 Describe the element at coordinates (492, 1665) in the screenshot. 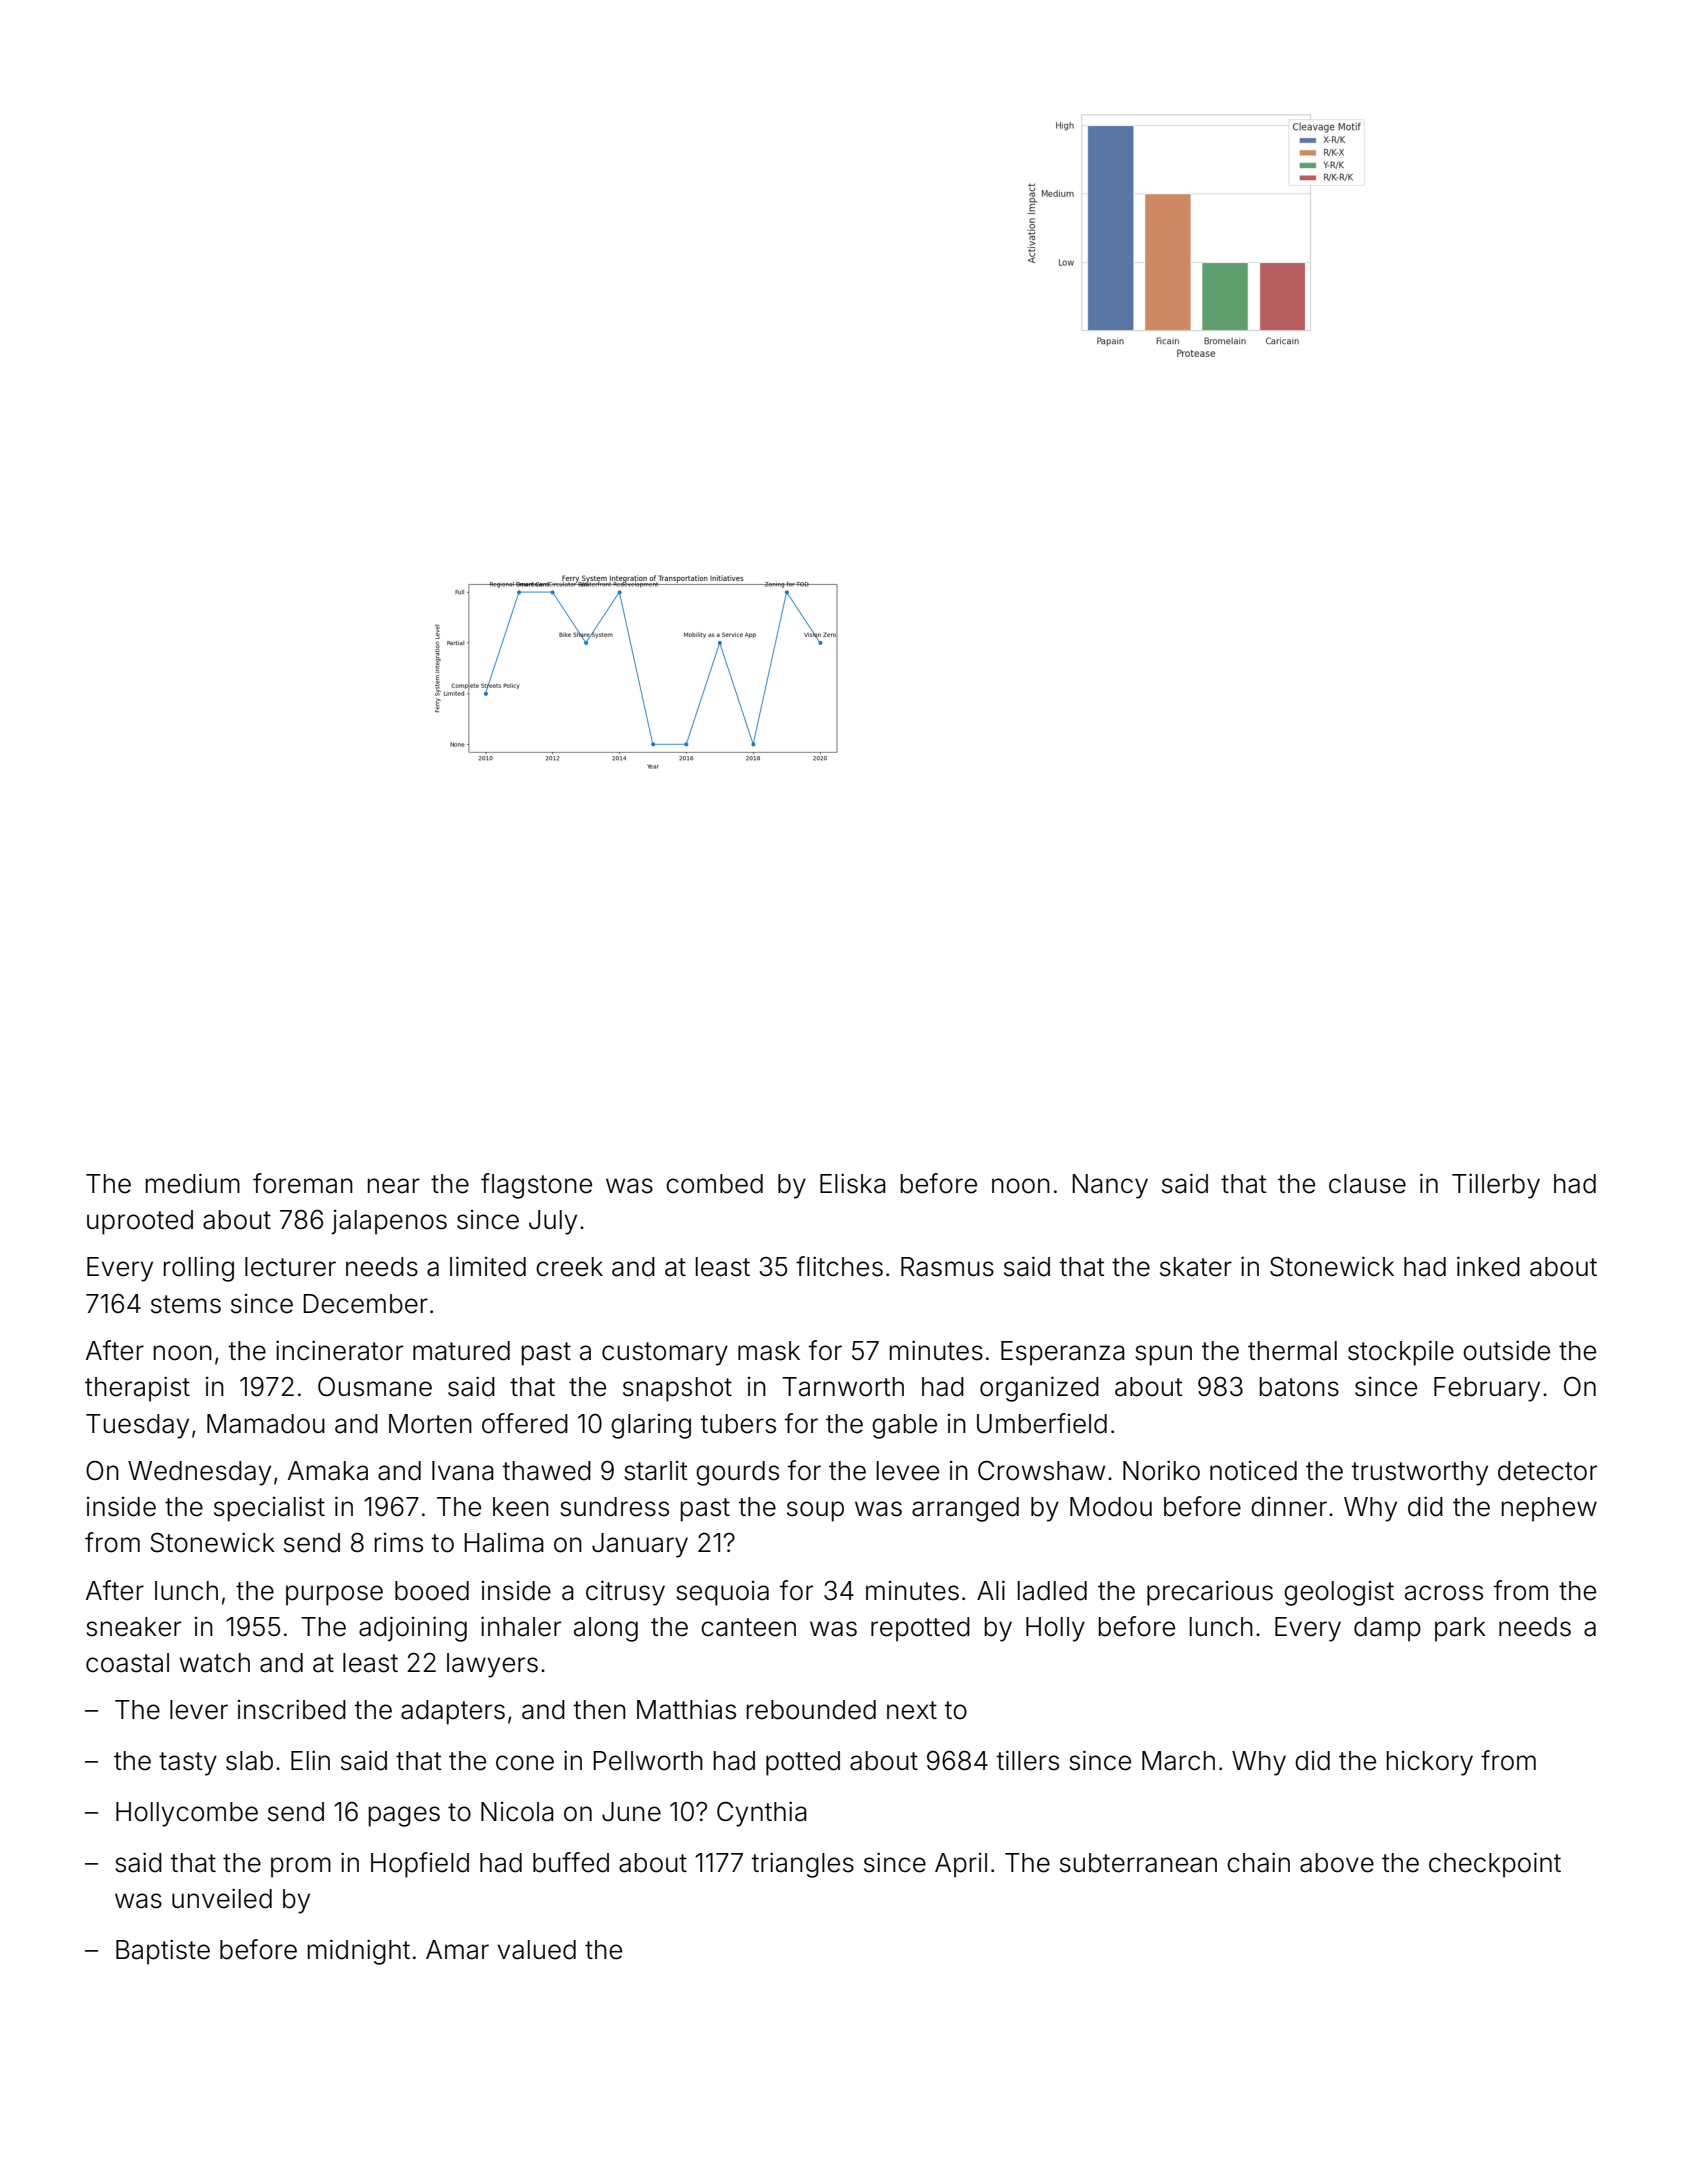

I see `lawyers` at that location.
